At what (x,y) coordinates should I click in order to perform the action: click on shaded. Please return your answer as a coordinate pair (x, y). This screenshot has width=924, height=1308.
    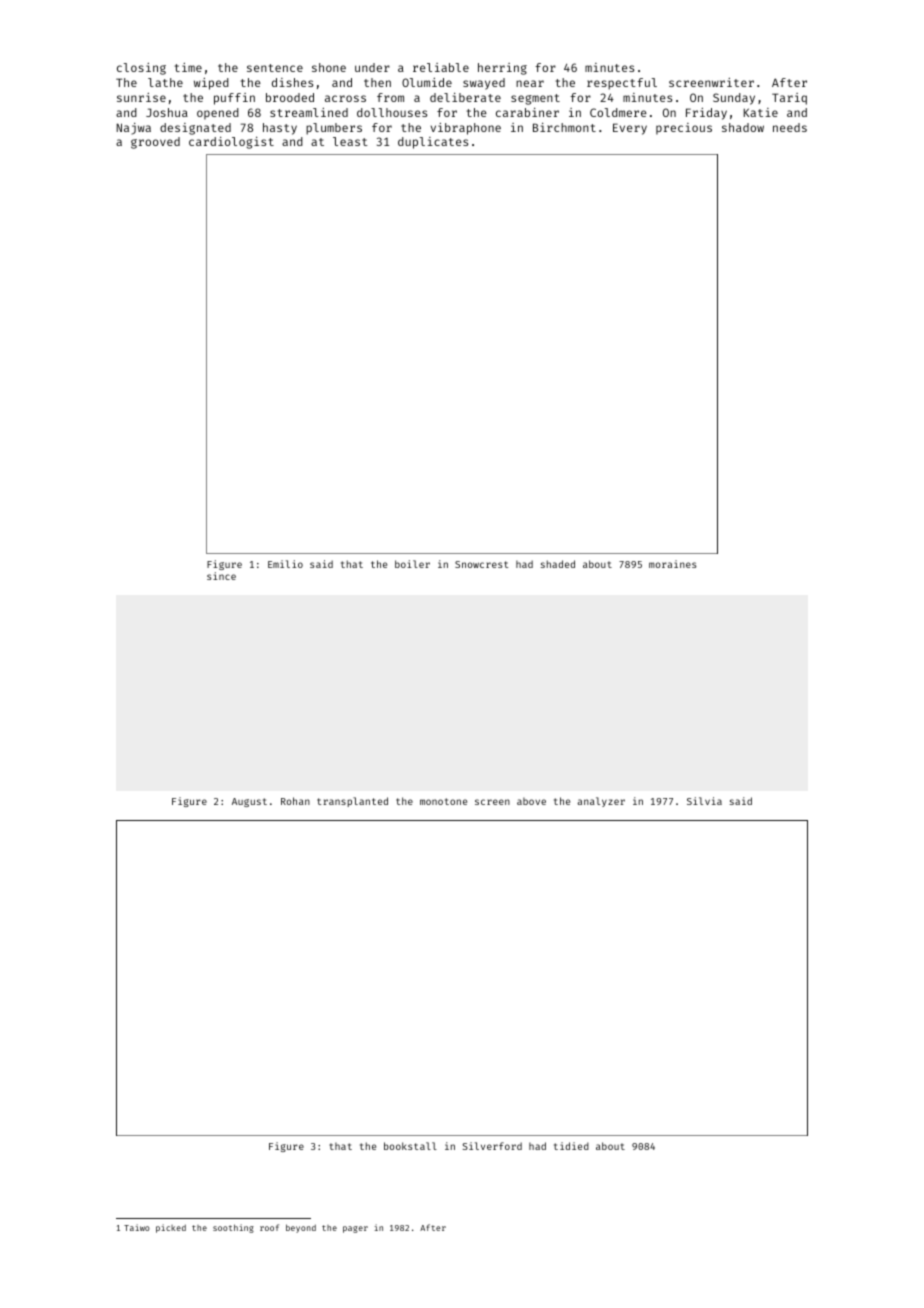
    Looking at the image, I should click on (558, 564).
